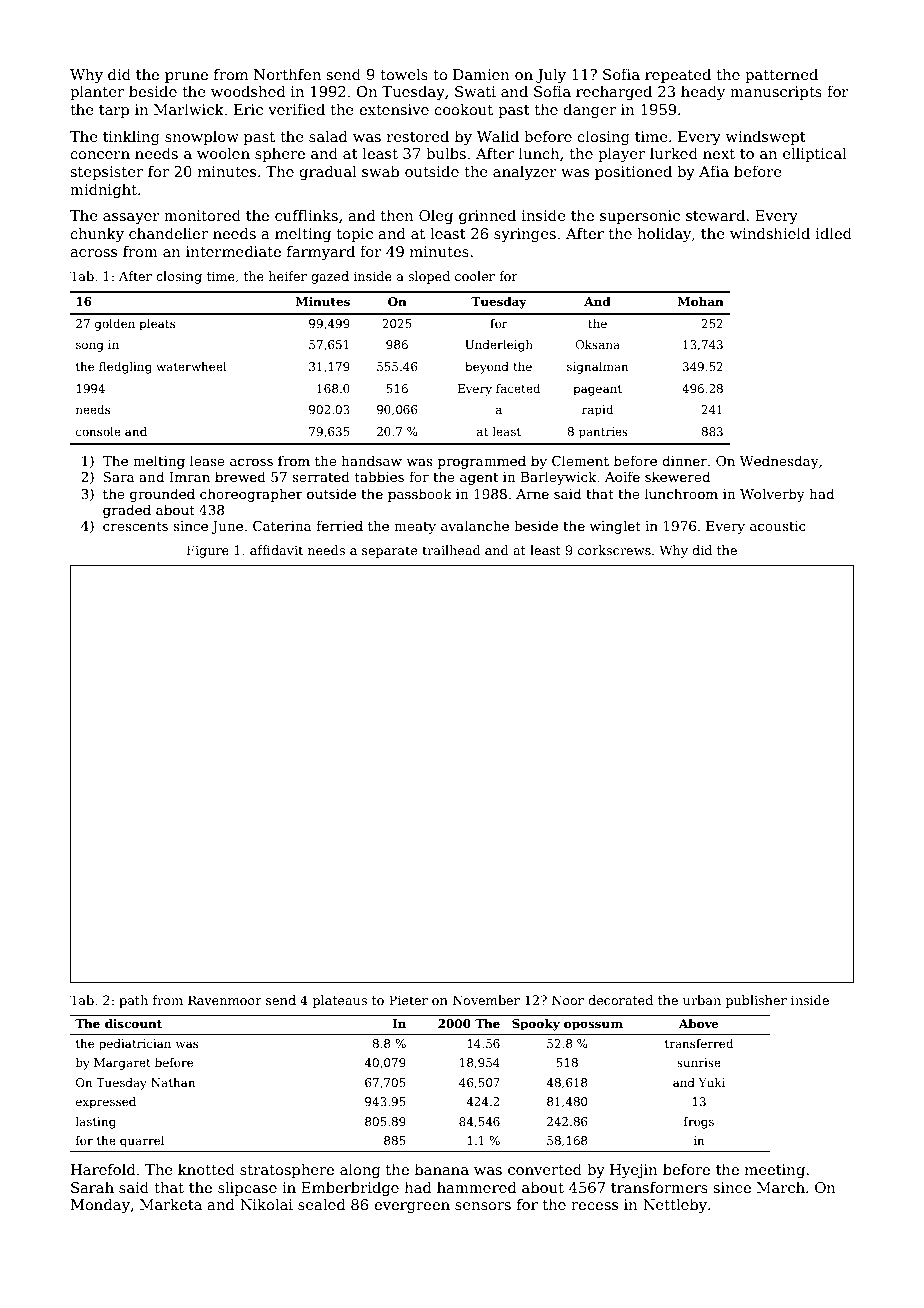  Describe the element at coordinates (701, 301) in the screenshot. I see `Mohan` at that location.
